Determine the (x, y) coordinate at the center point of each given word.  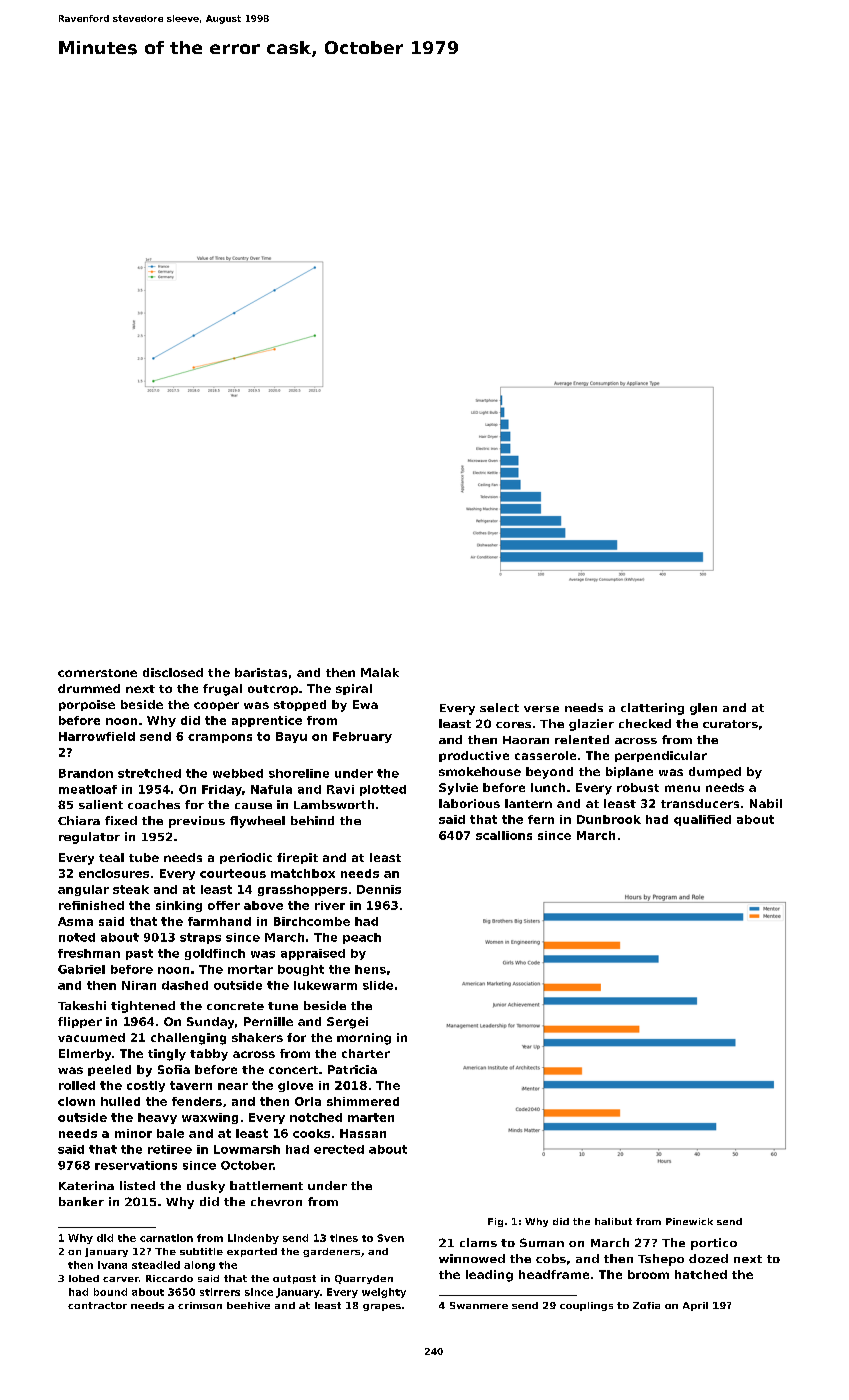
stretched (149, 773)
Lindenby (253, 1239)
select (499, 707)
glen (703, 709)
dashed (185, 985)
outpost (294, 1279)
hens (370, 969)
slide (378, 985)
